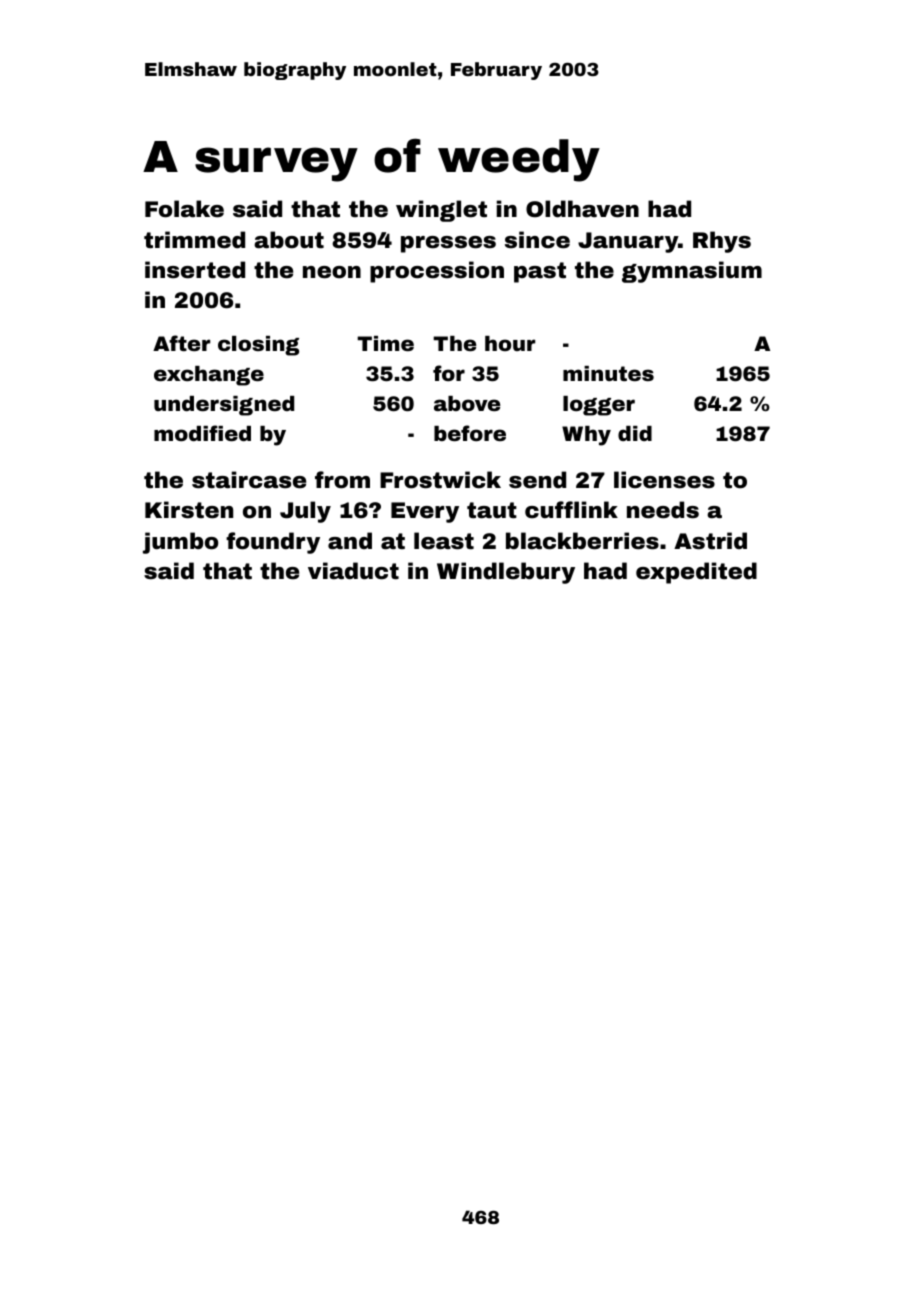 The image size is (924, 1311). Describe the element at coordinates (467, 403) in the screenshot. I see `above` at that location.
